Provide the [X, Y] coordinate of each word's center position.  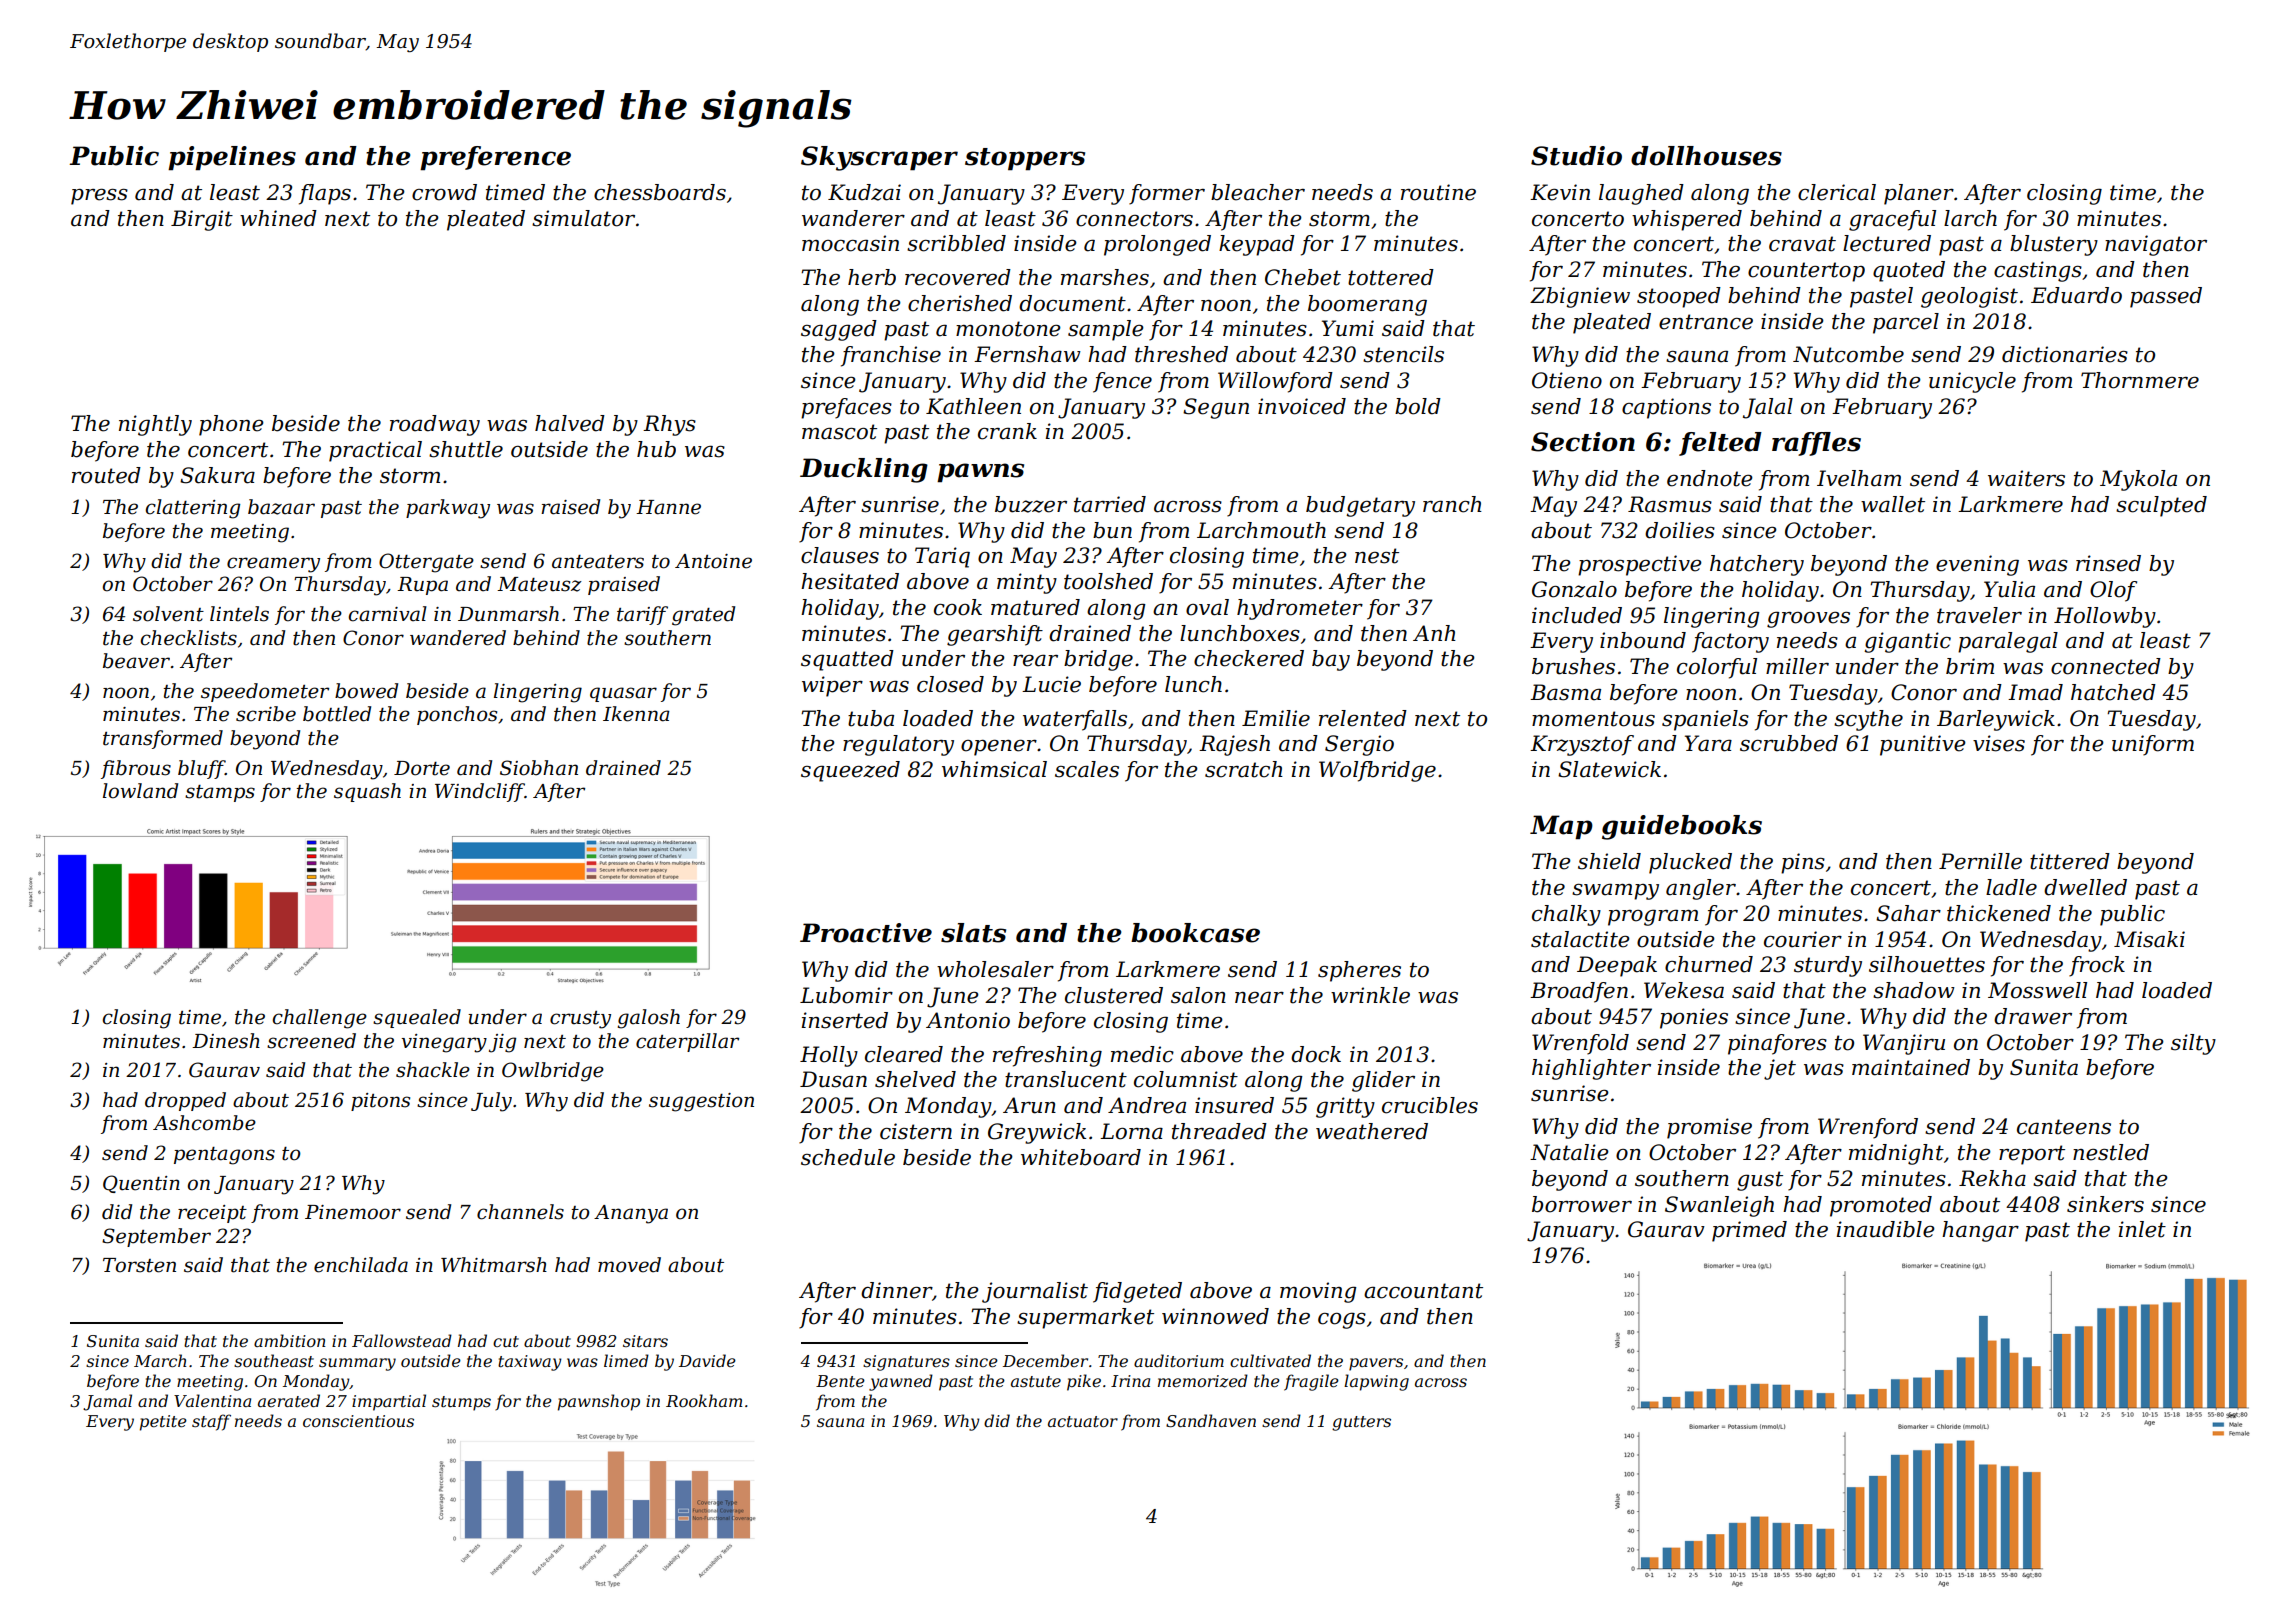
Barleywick [1996, 720]
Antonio [968, 1020]
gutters [1361, 1423]
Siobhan [539, 768]
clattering [193, 509]
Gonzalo [1574, 589]
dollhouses [1706, 156]
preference [495, 158]
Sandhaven [1211, 1420]
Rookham [704, 1400]
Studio [1576, 156]
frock [2097, 966]
